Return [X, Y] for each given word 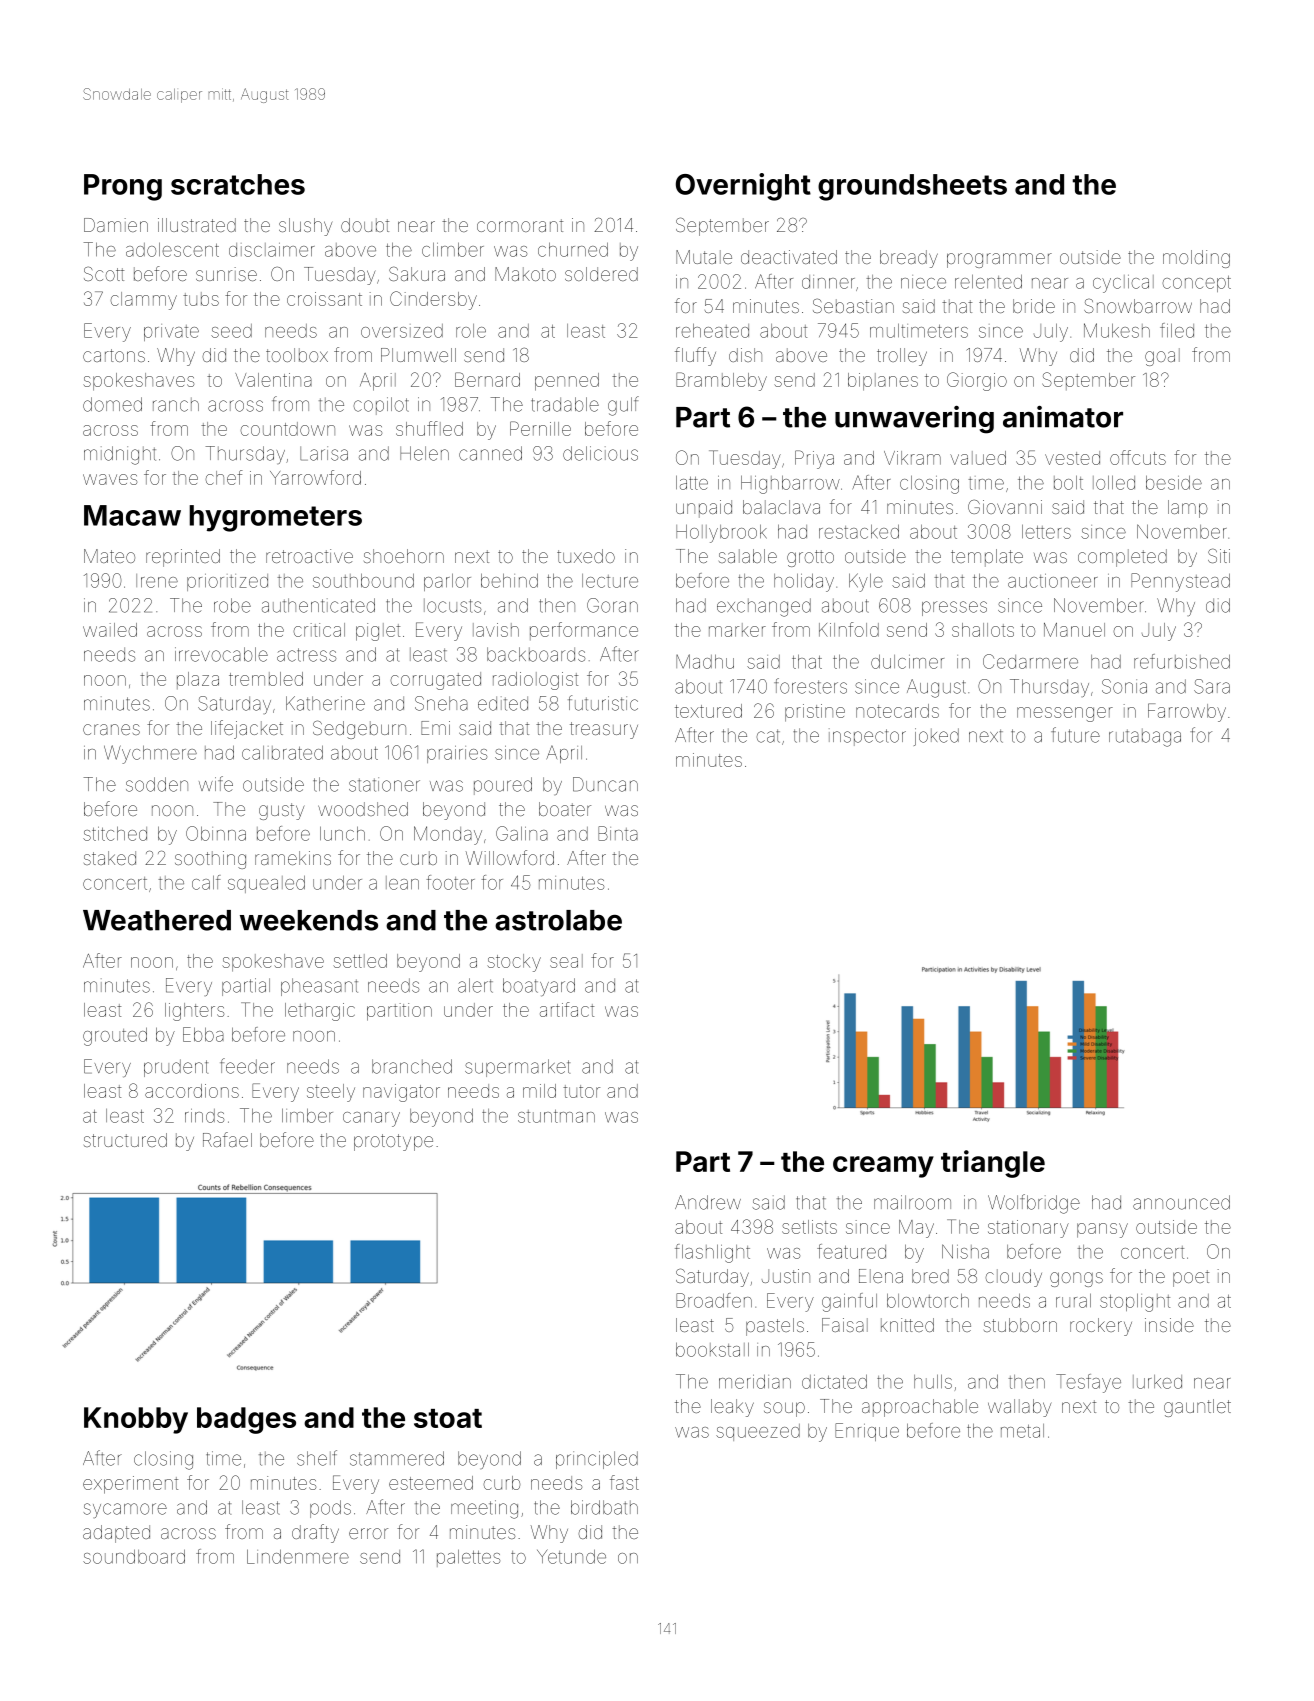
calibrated [282, 753]
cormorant [520, 225]
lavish [496, 630]
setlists [809, 1227]
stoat [448, 1418]
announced [1181, 1202]
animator [1063, 417]
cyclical [1123, 284]
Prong [123, 187]
